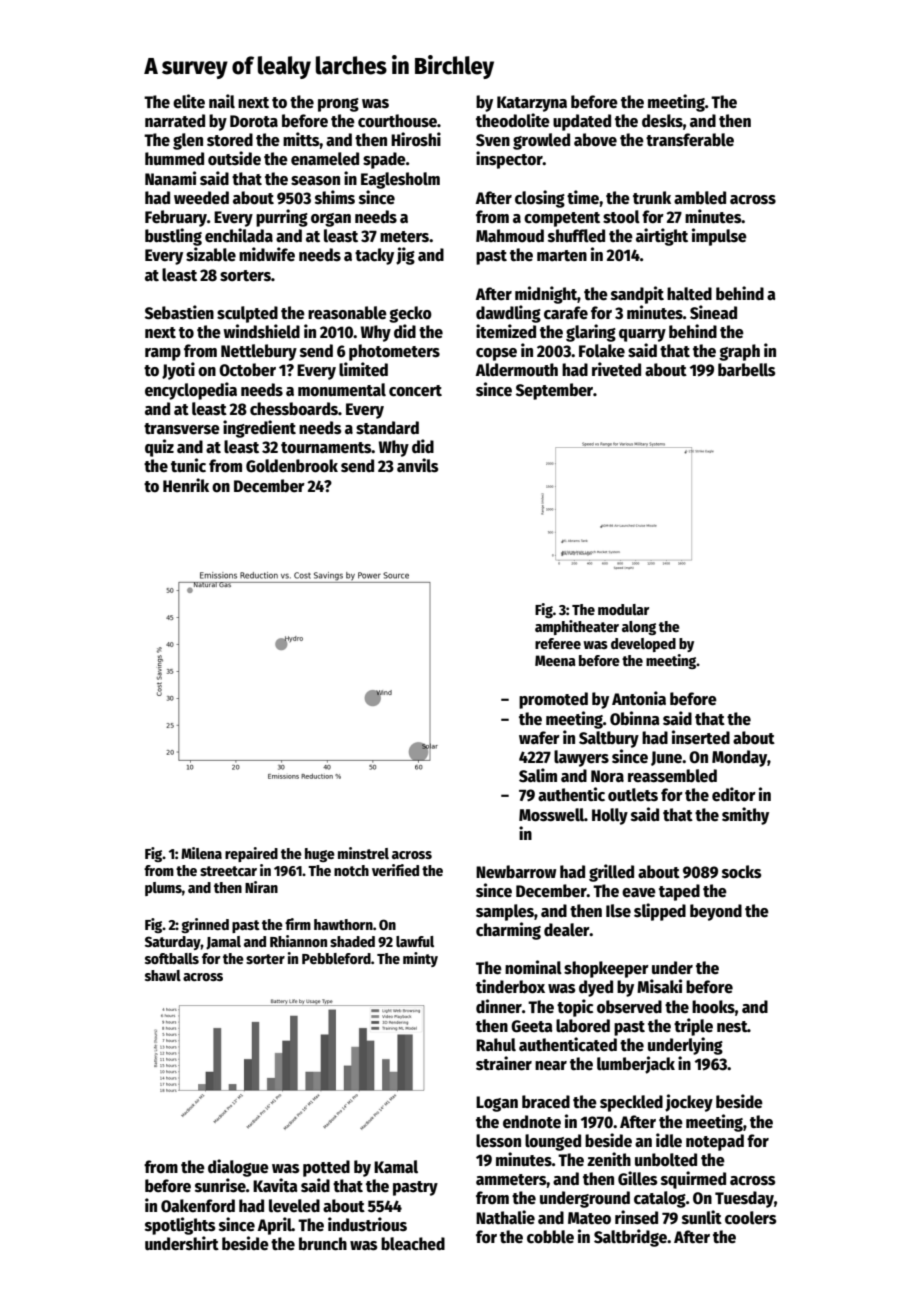 This screenshot has height=1314, width=924. What do you see at coordinates (320, 855) in the screenshot?
I see `huge` at bounding box center [320, 855].
